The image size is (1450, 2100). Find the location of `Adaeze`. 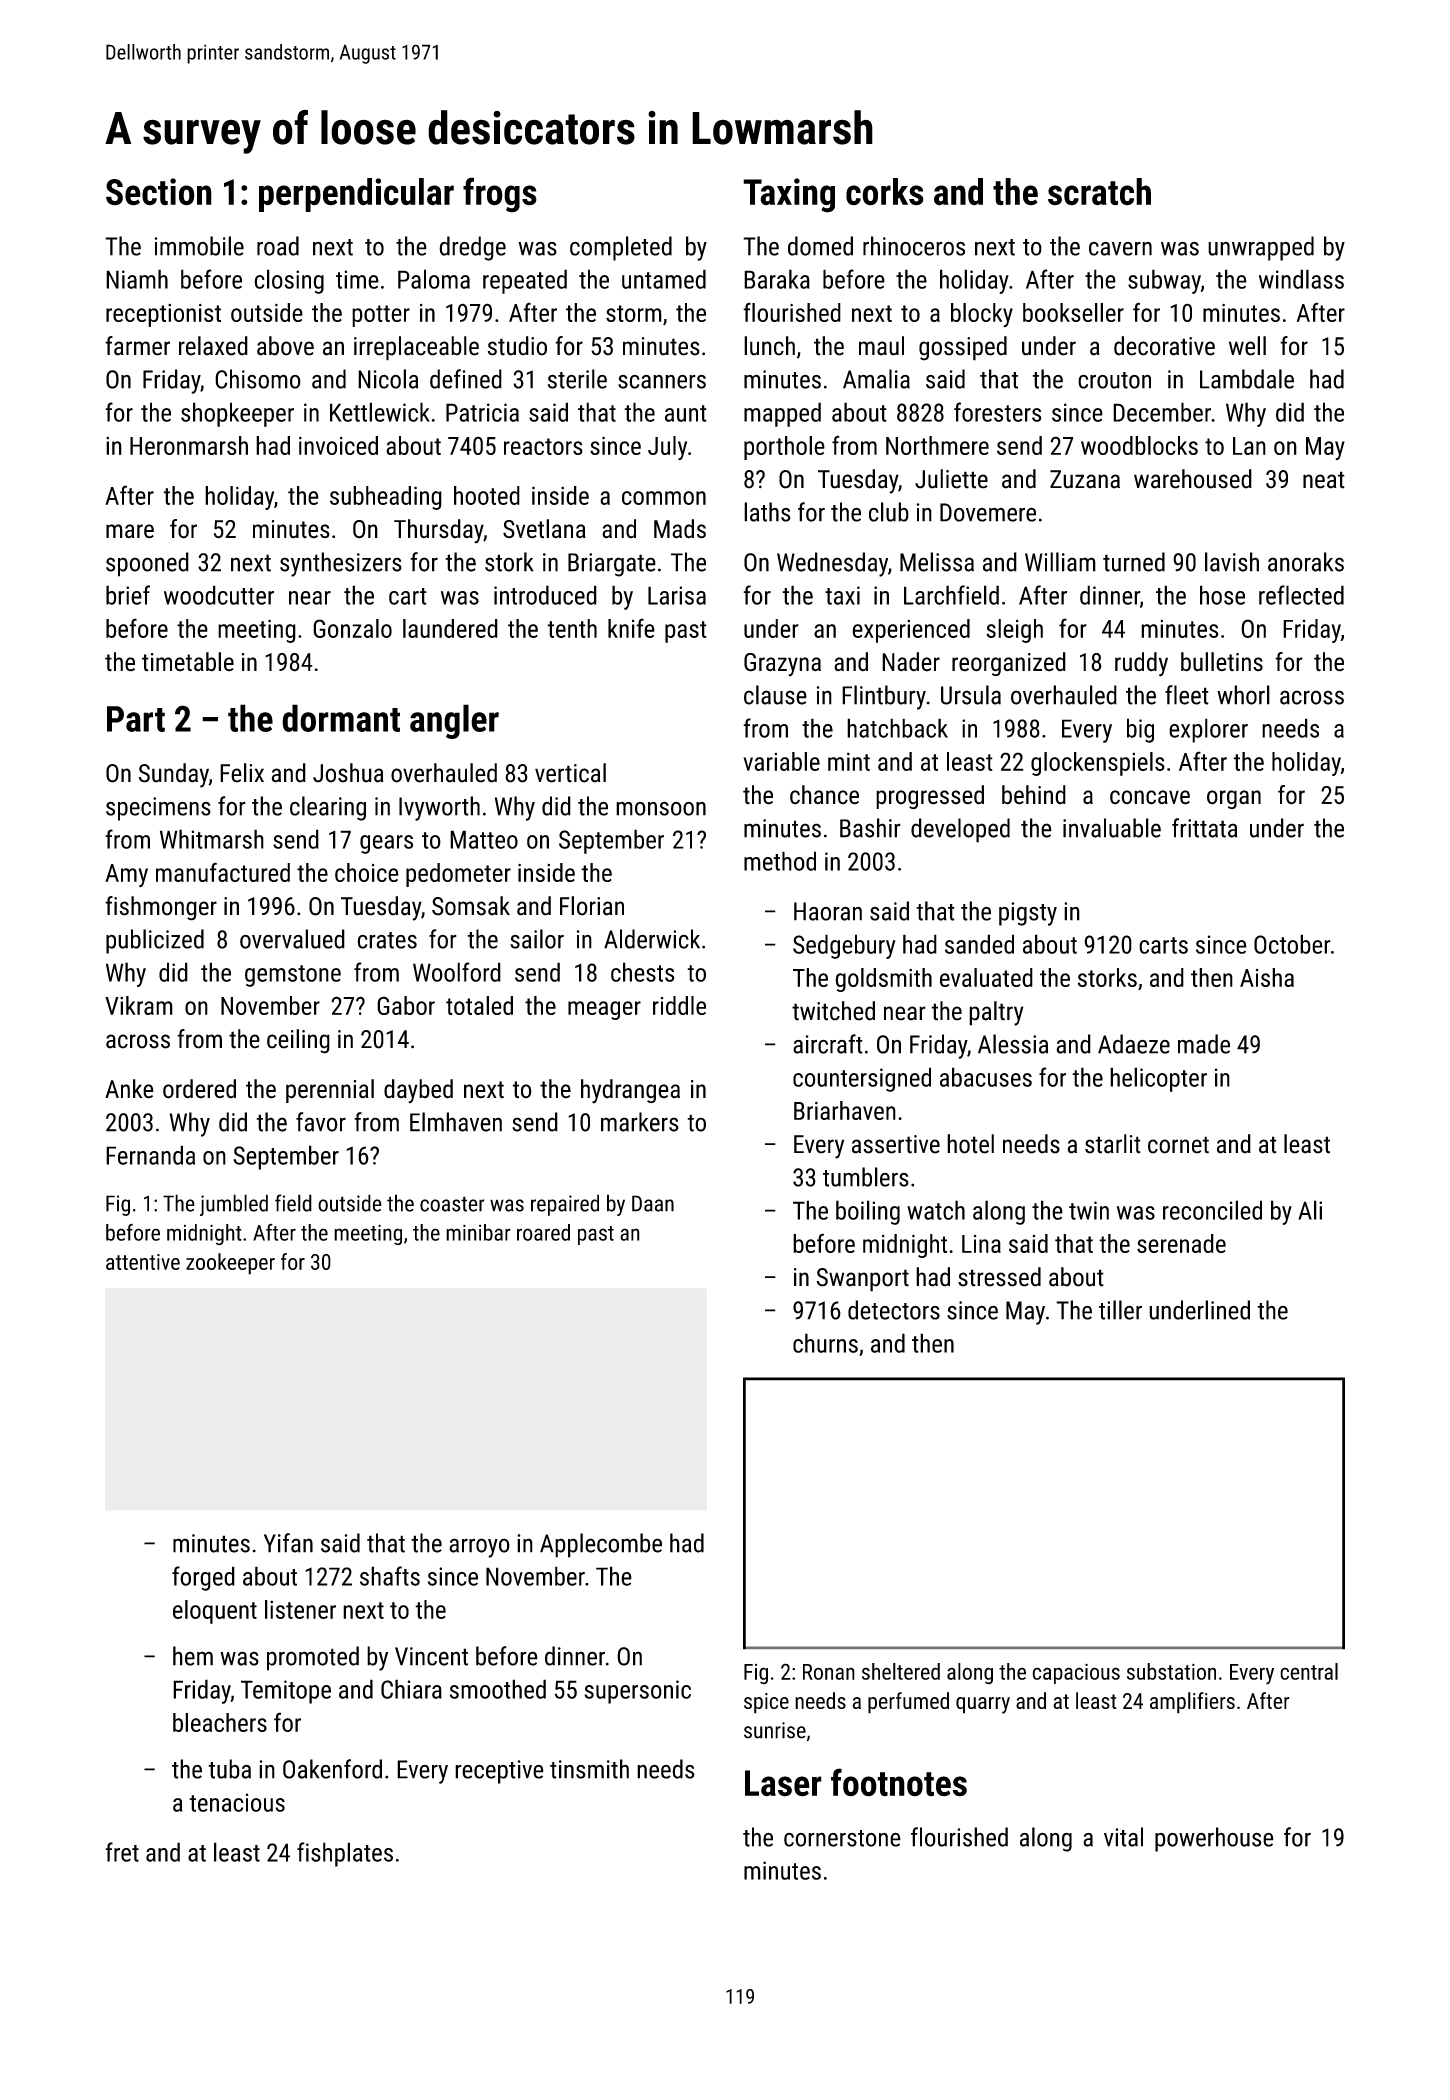

Adaeze is located at coordinates (1134, 1044).
